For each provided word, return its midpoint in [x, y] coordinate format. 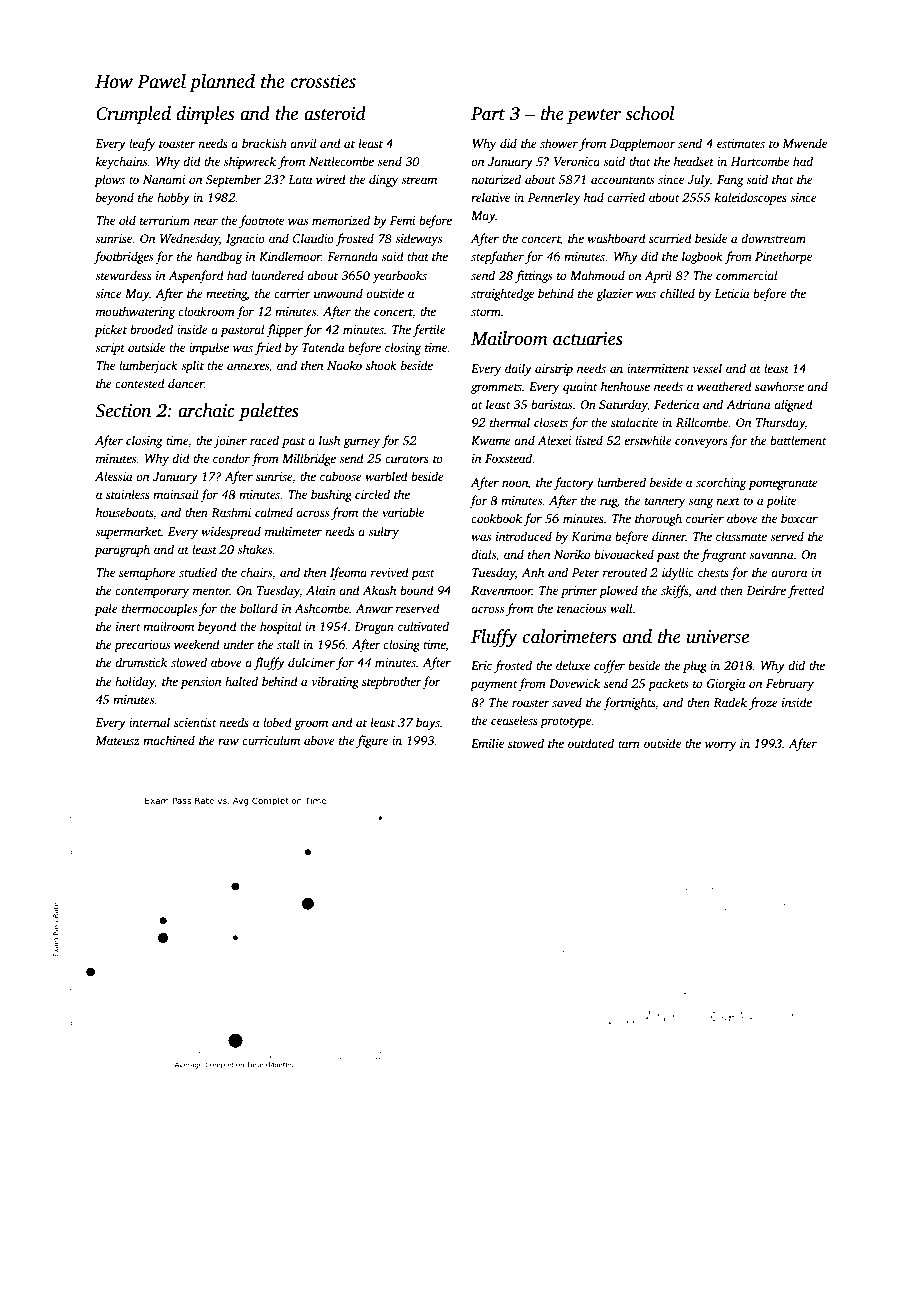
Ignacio [245, 240]
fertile [429, 330]
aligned [793, 405]
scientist [195, 722]
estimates [741, 143]
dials [483, 554]
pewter [594, 116]
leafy [142, 144]
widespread [231, 532]
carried [626, 197]
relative [490, 197]
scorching [721, 483]
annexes [248, 366]
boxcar [799, 518]
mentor [211, 591]
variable [403, 512]
